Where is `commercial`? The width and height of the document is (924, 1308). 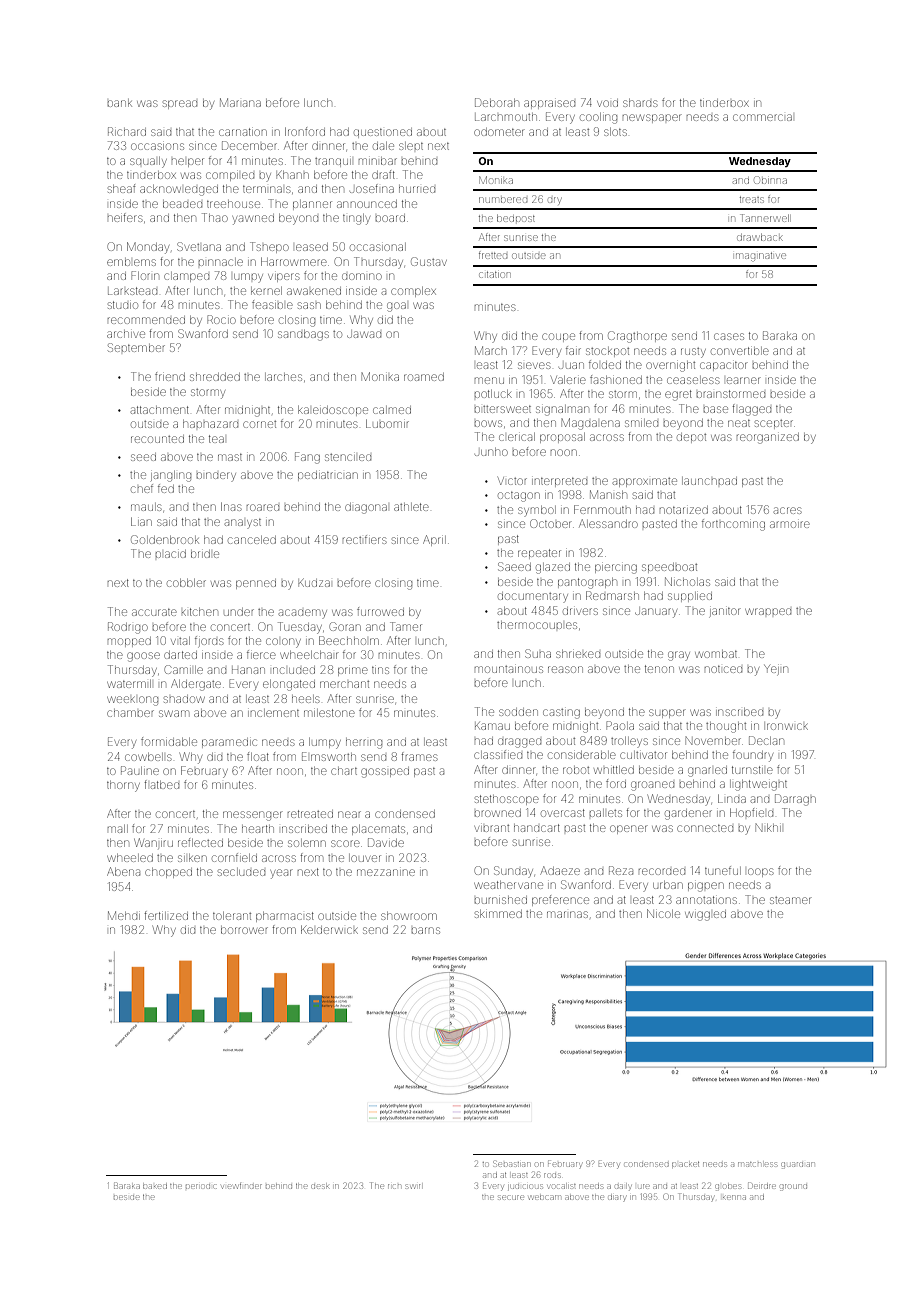 commercial is located at coordinates (762, 117).
